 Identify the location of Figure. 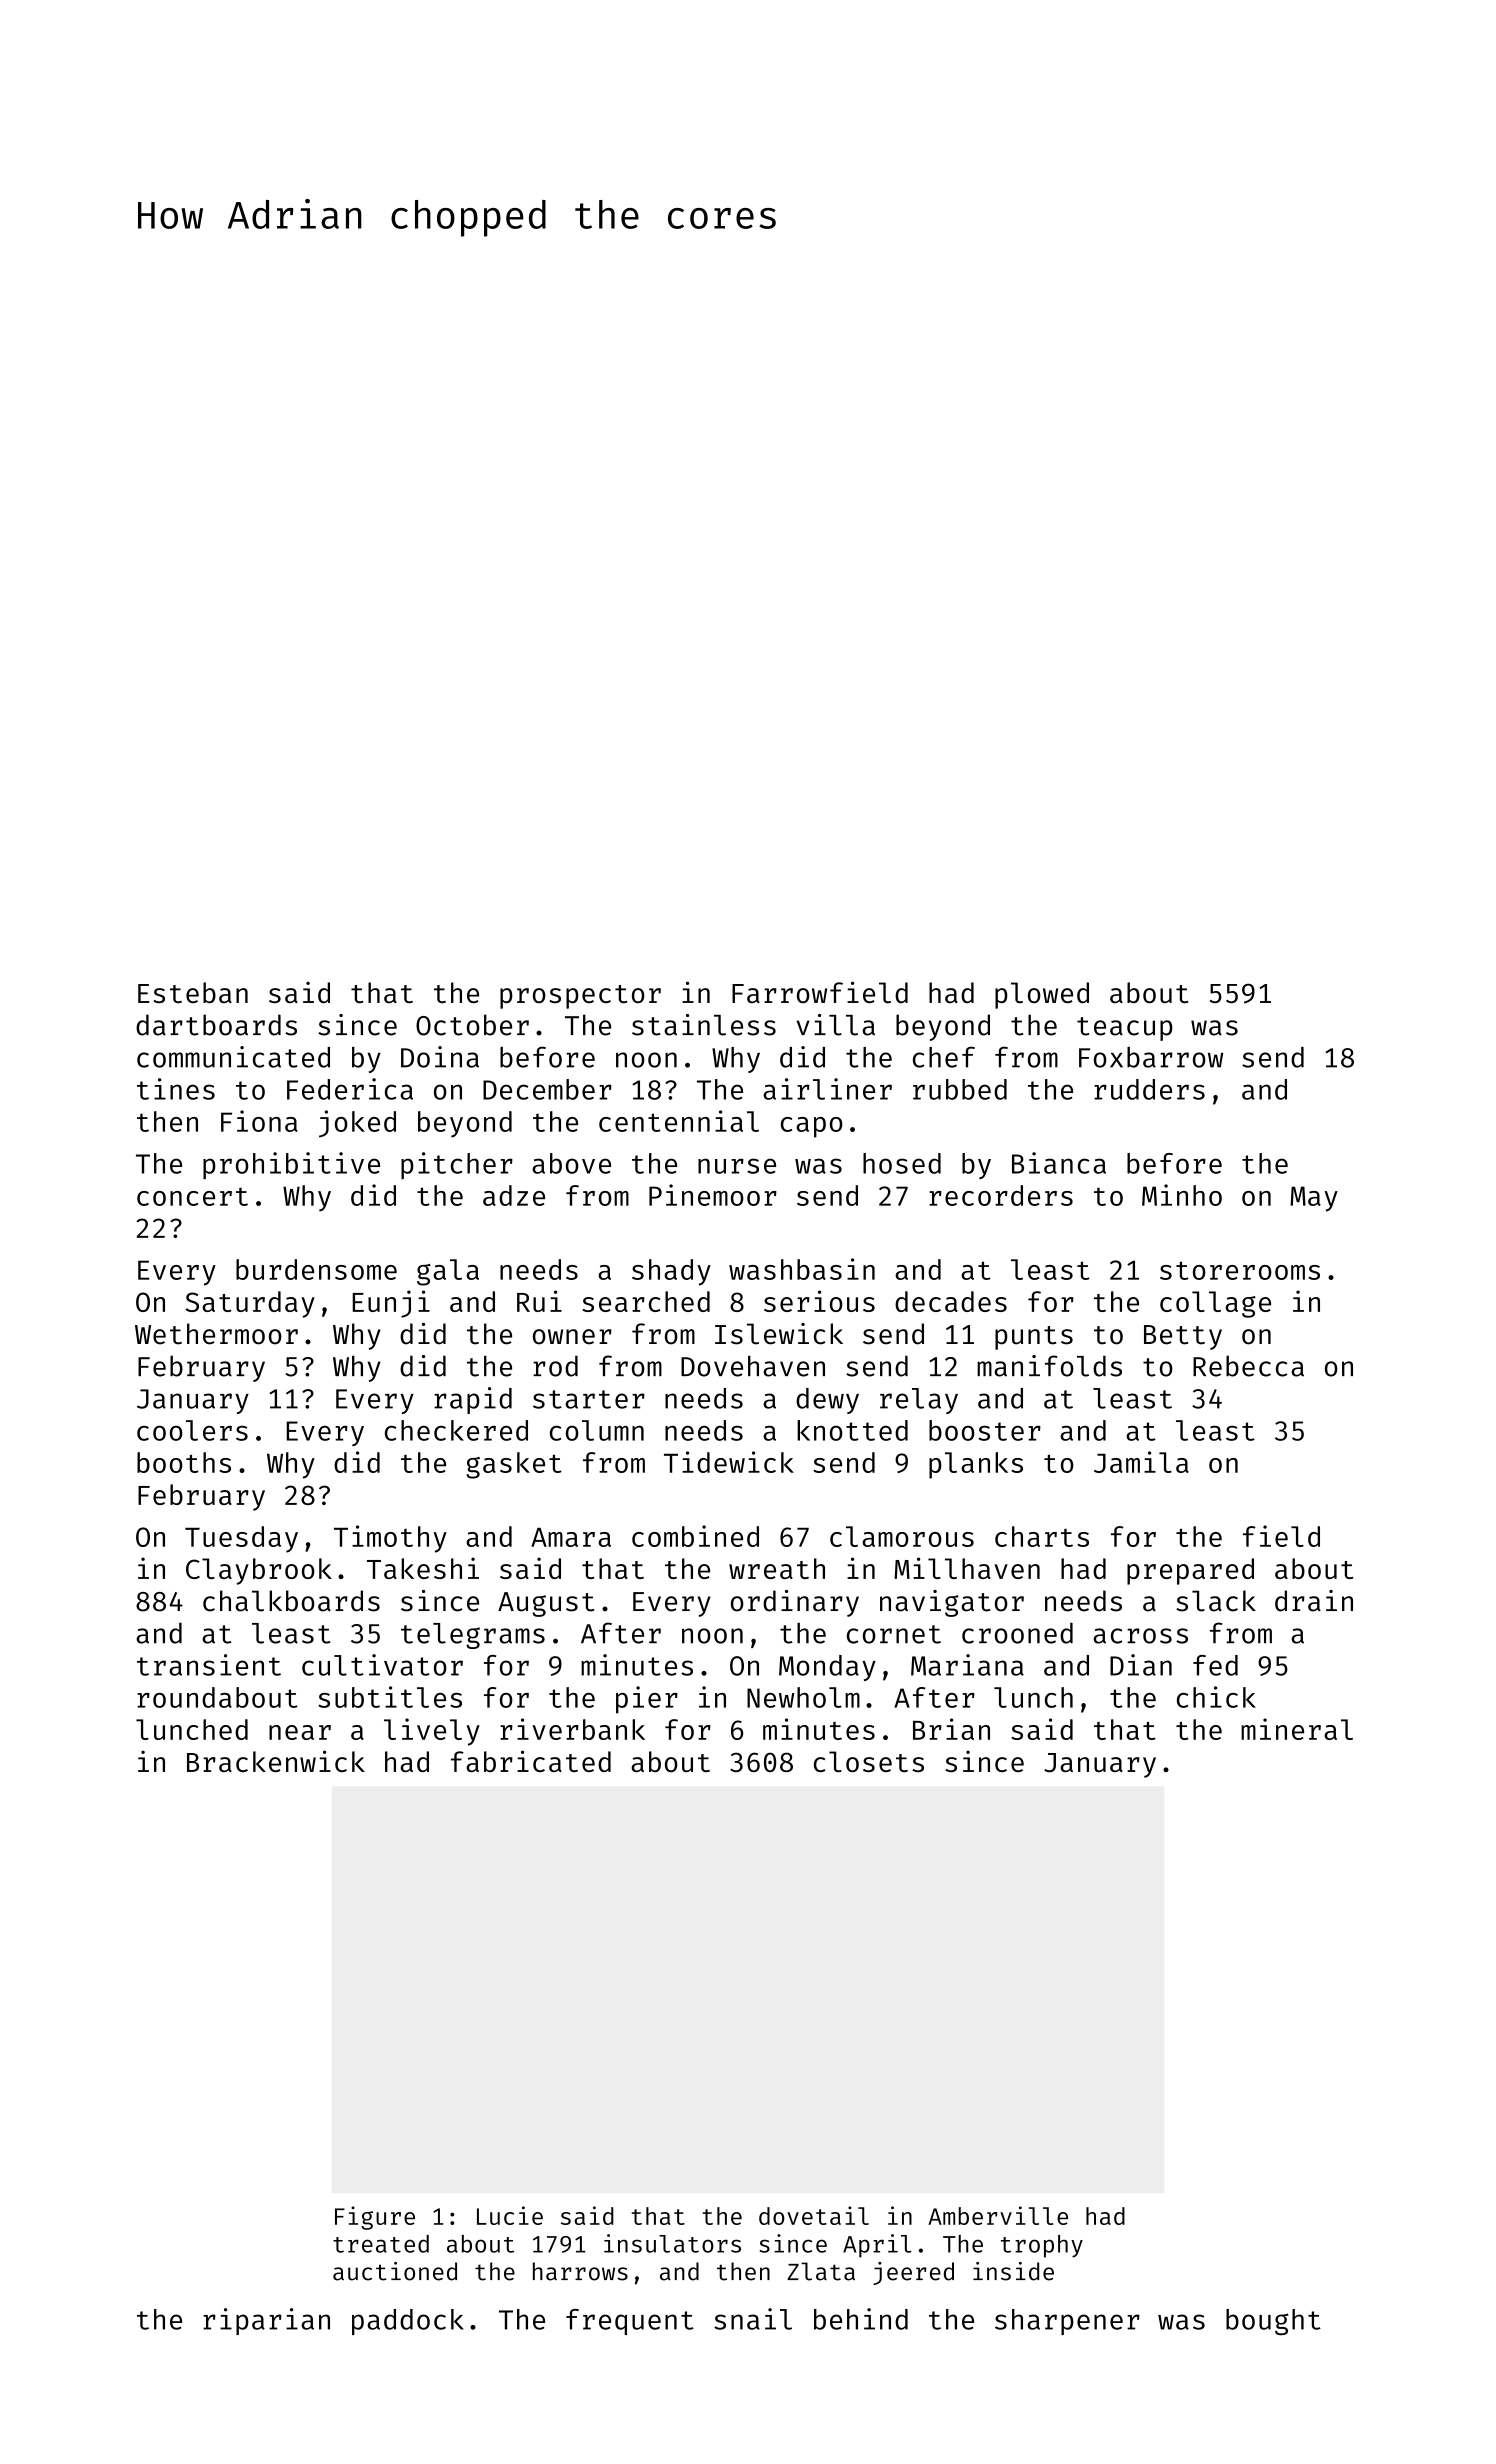
(375, 2218).
